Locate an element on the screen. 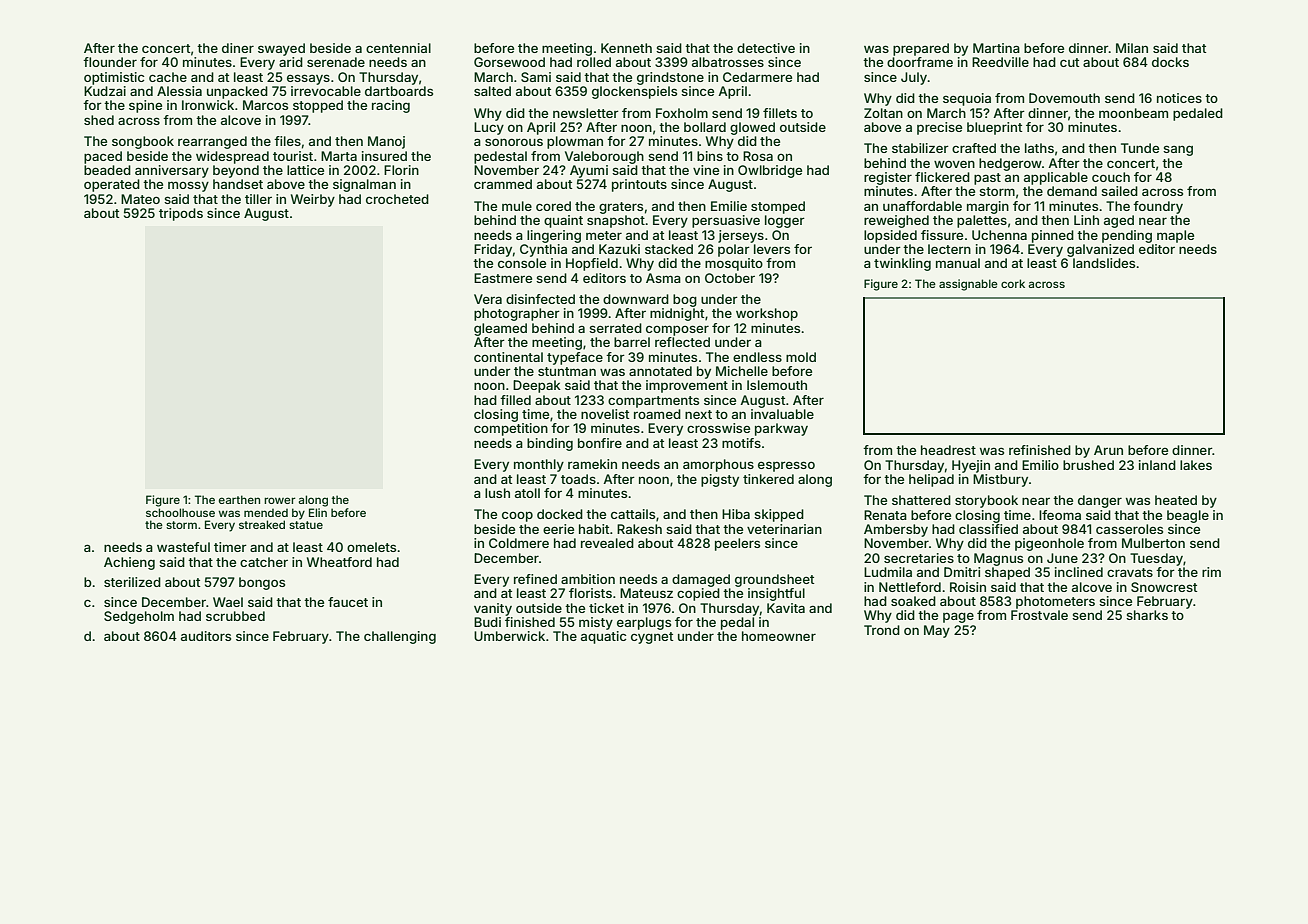  challenging is located at coordinates (400, 637).
